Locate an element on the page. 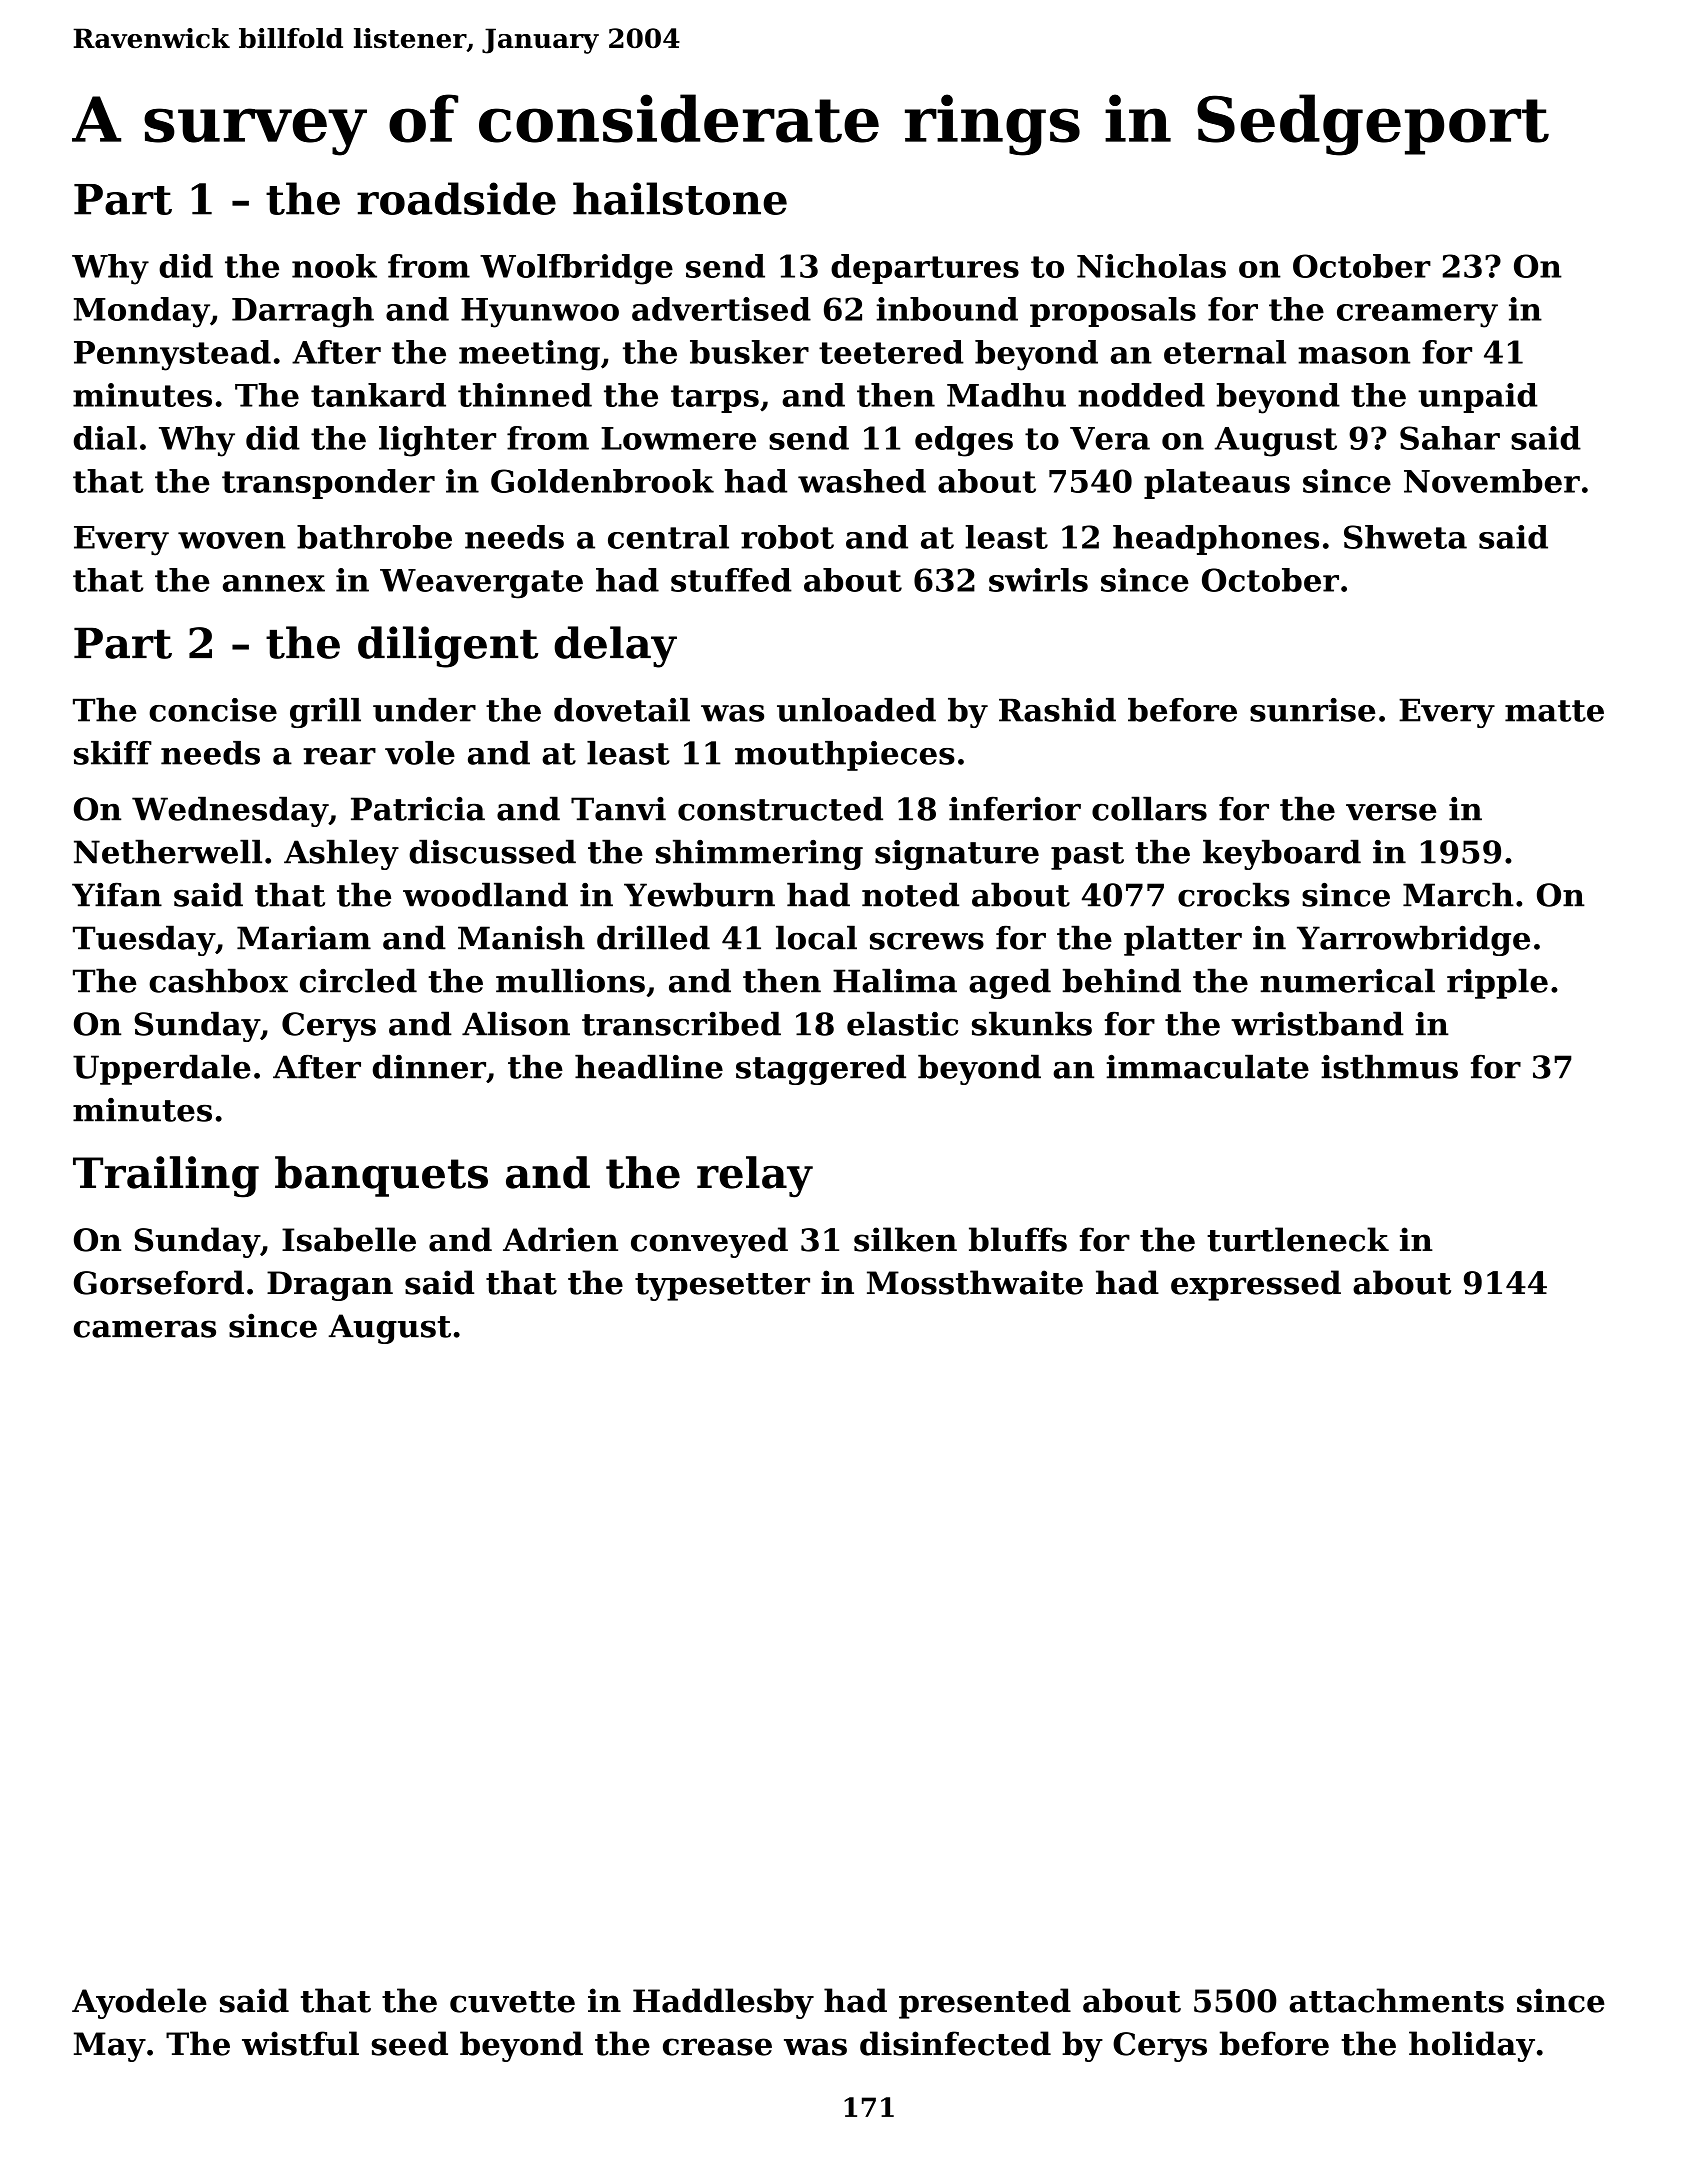  matte is located at coordinates (1554, 711).
